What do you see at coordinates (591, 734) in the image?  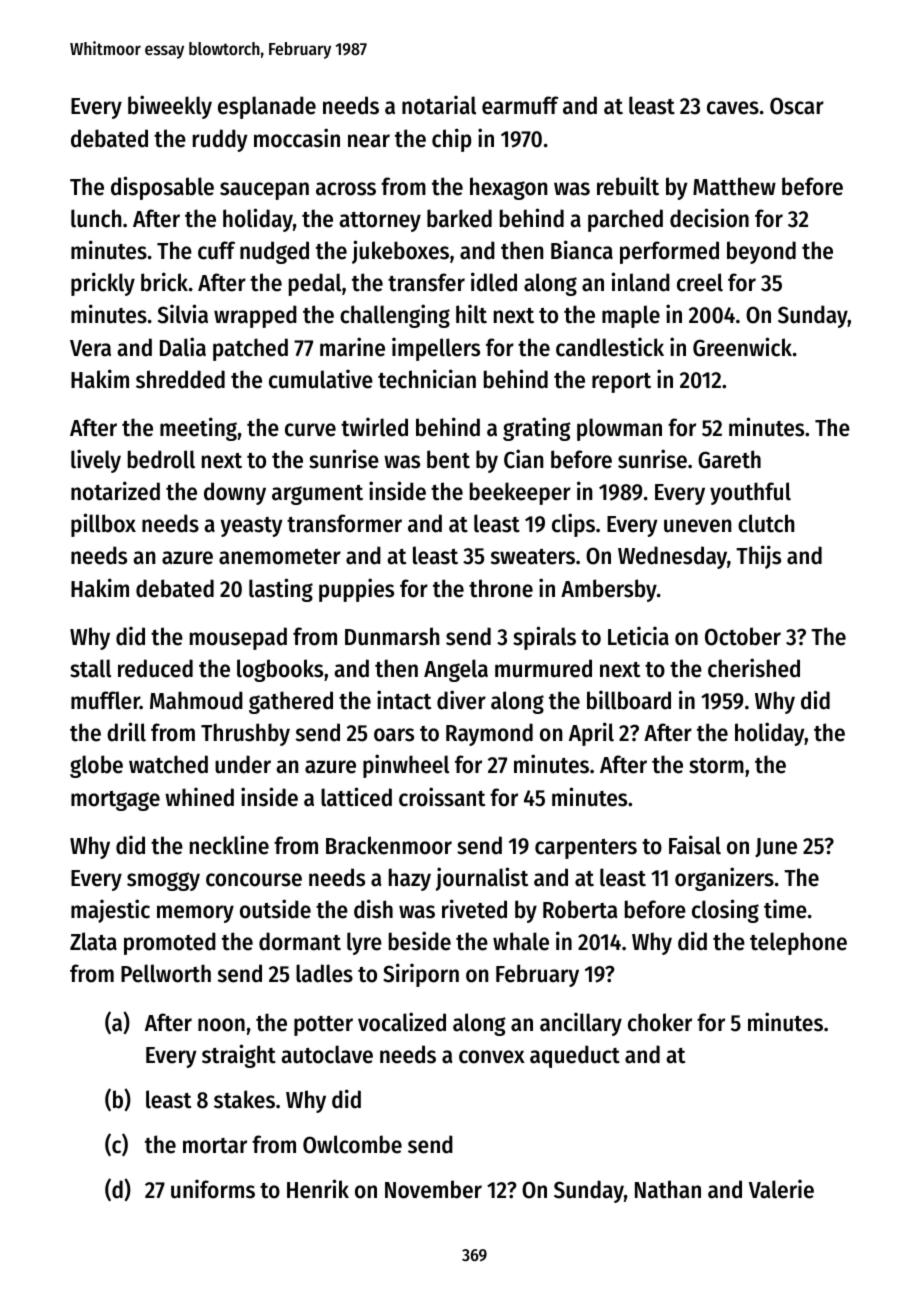 I see `April` at bounding box center [591, 734].
